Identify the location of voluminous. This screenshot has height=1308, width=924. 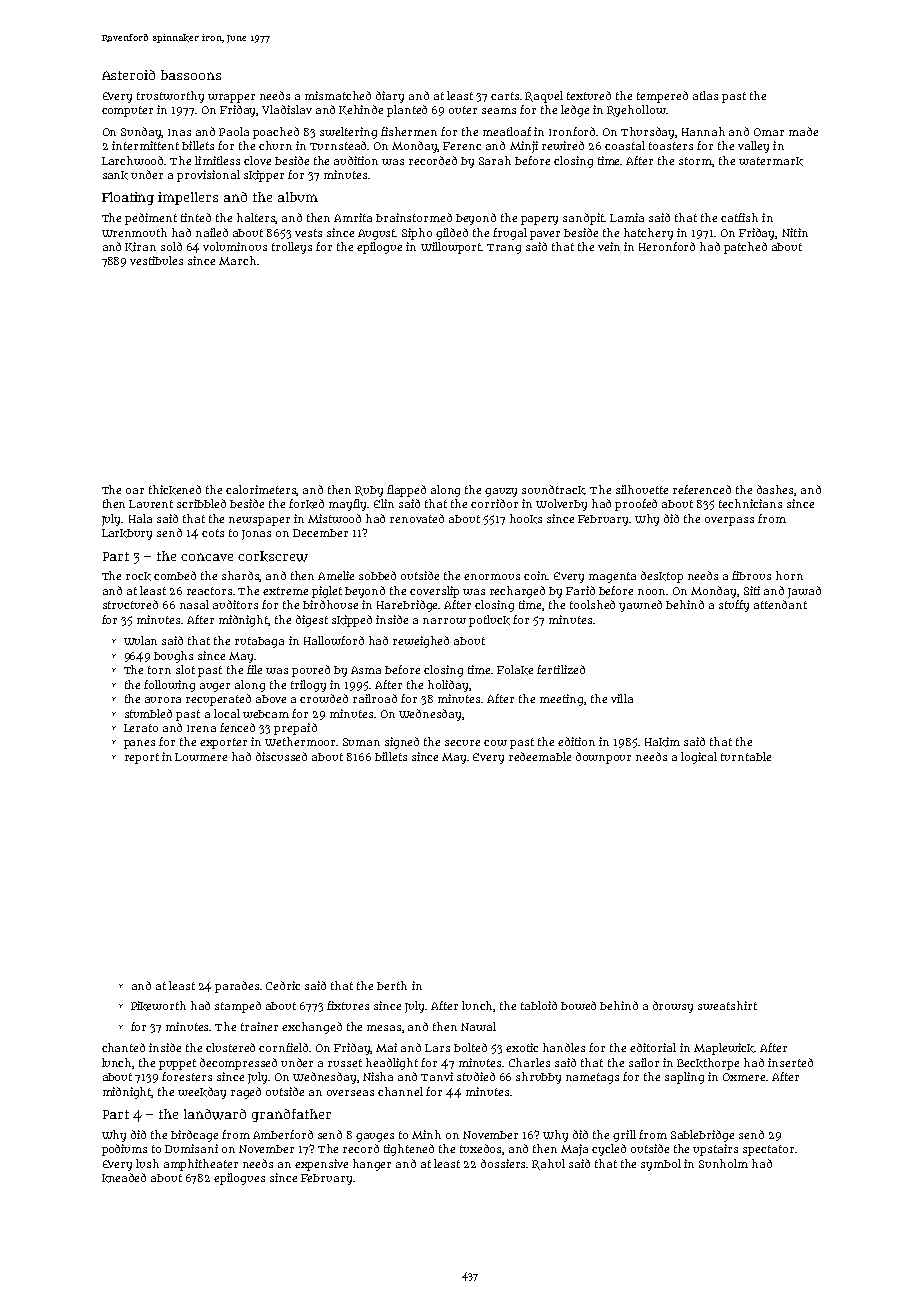
(235, 246).
